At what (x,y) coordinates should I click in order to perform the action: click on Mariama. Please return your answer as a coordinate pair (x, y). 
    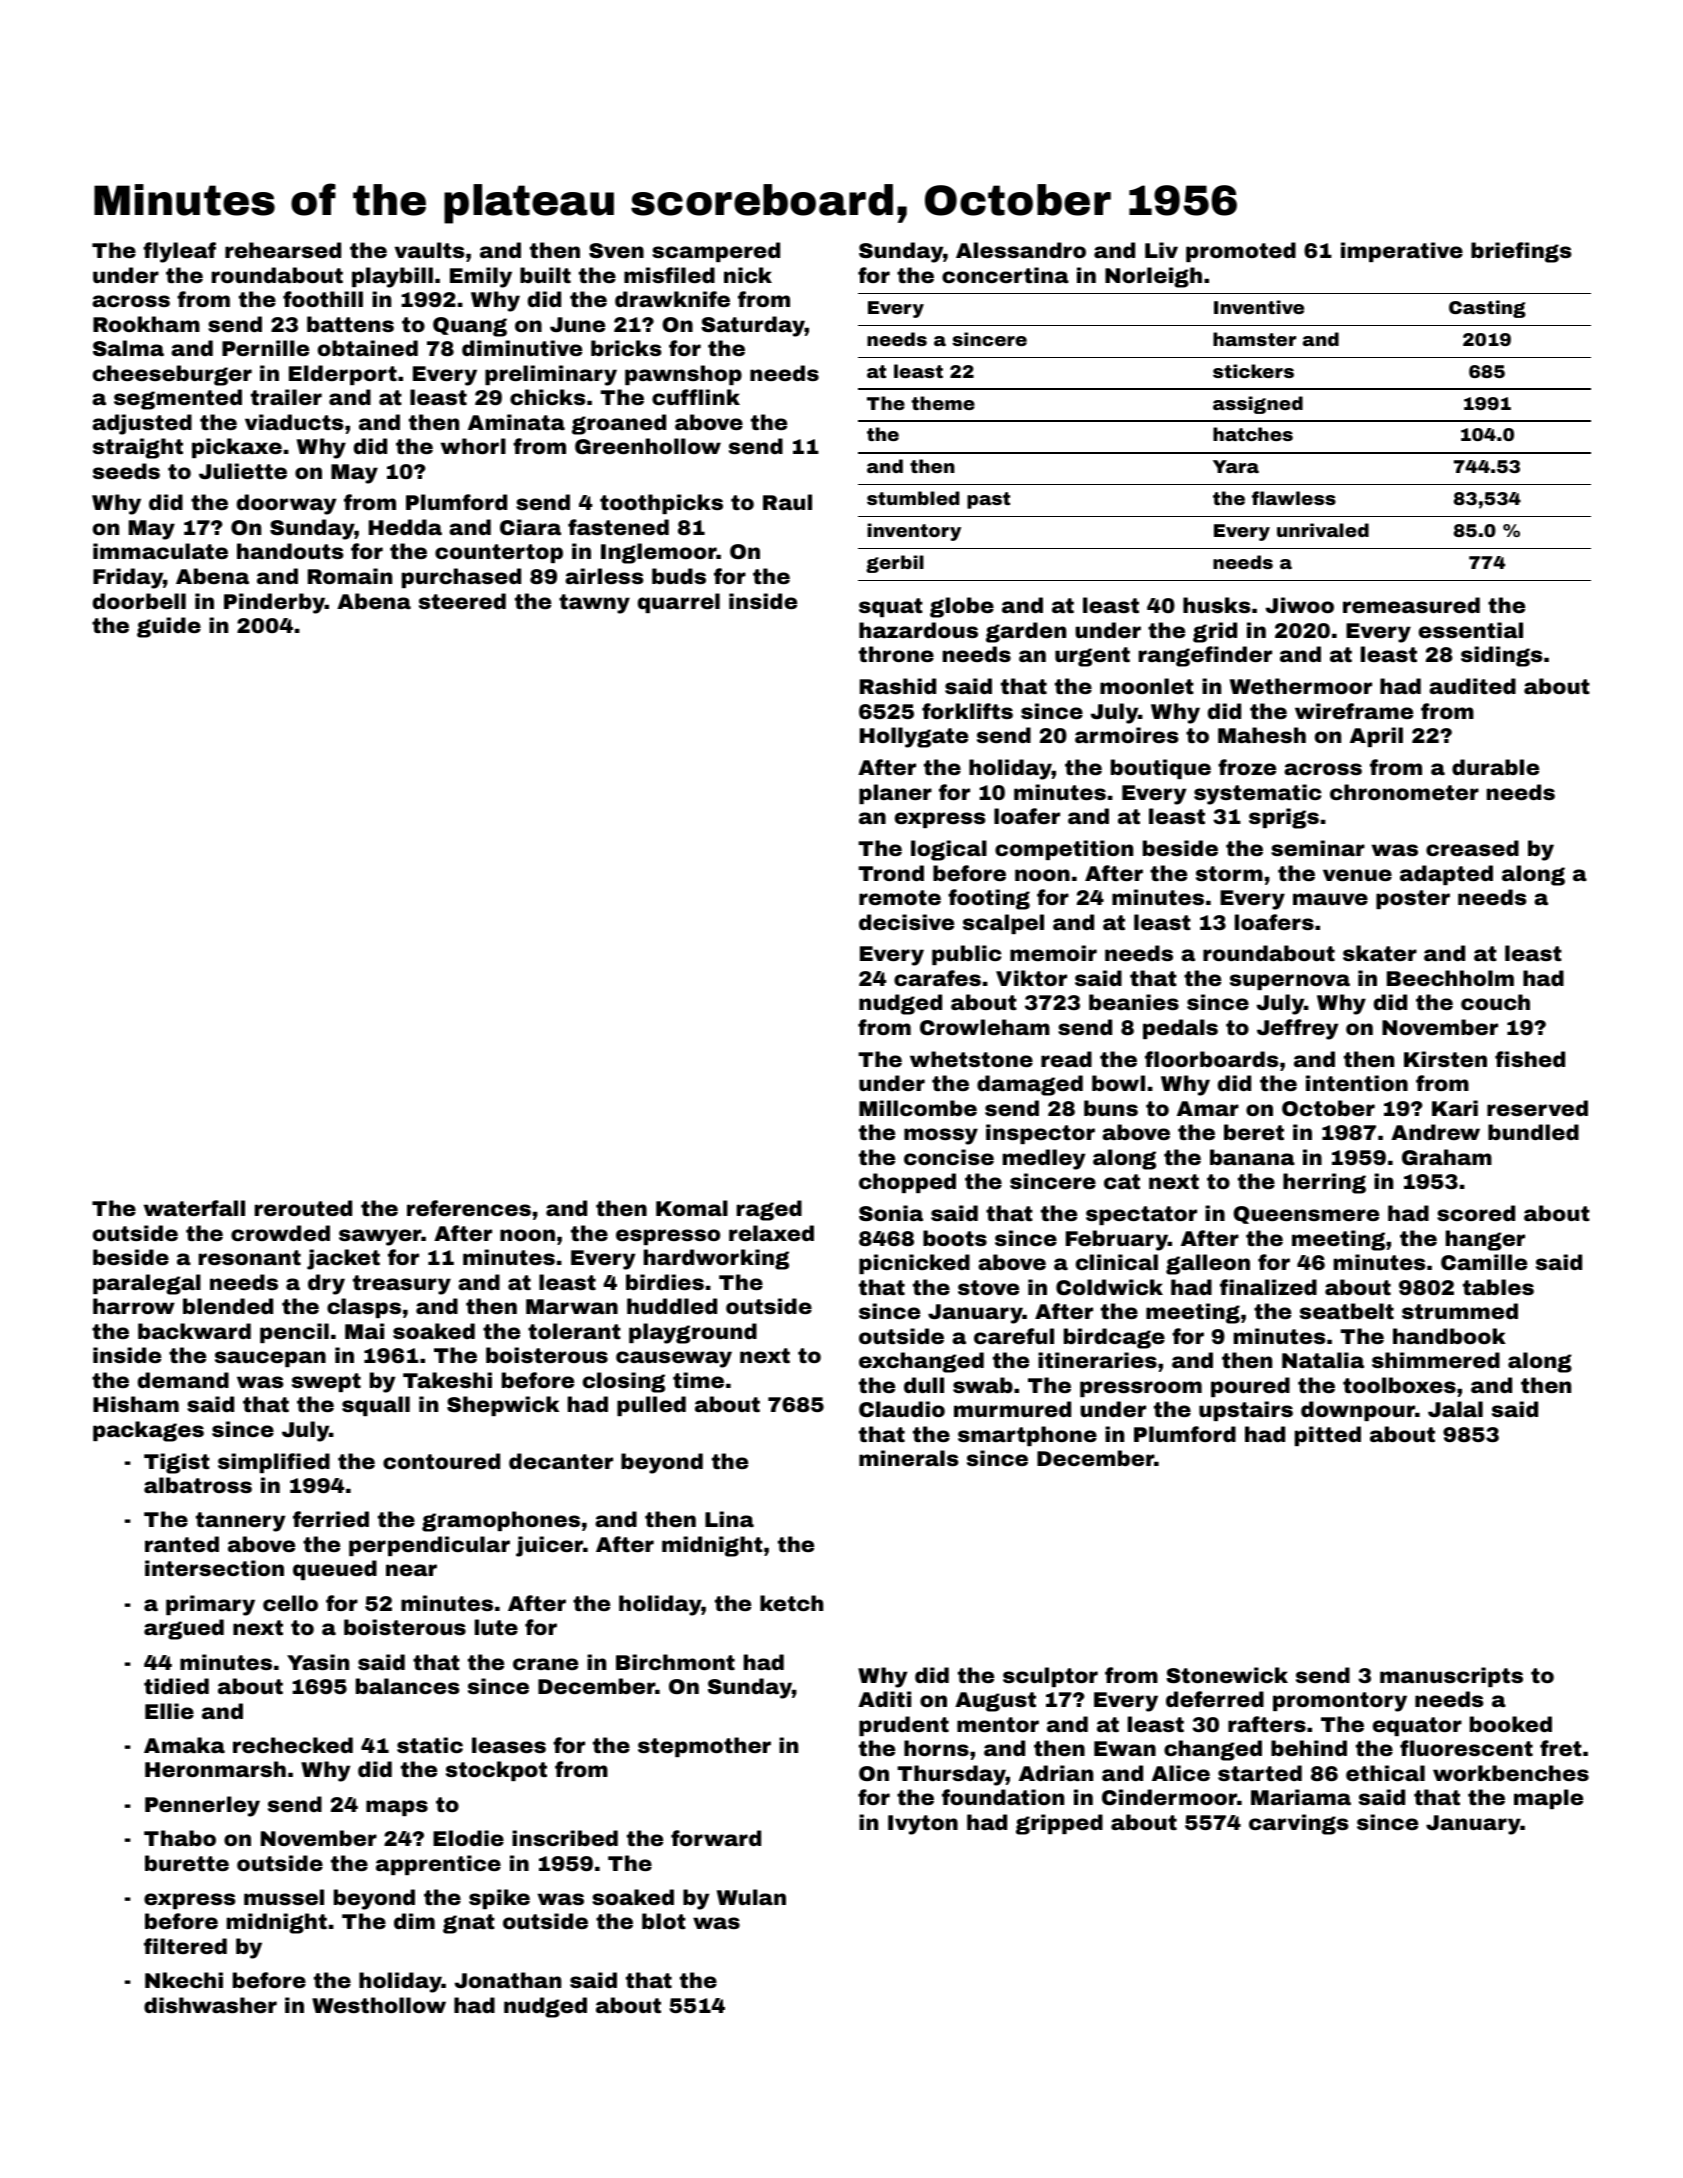
    Looking at the image, I should click on (1301, 1797).
